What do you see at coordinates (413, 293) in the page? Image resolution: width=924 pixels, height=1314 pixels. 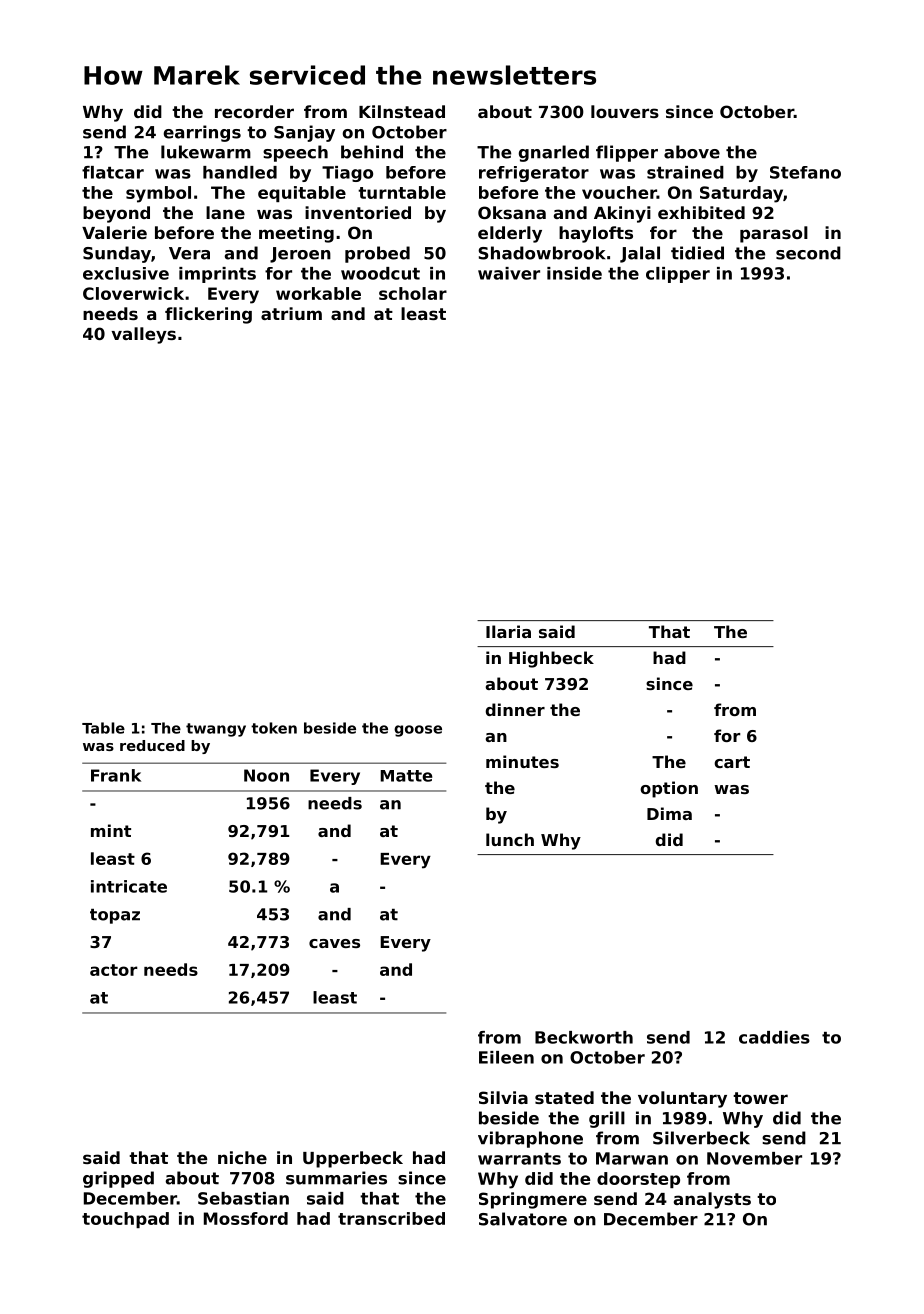 I see `scholar` at bounding box center [413, 293].
